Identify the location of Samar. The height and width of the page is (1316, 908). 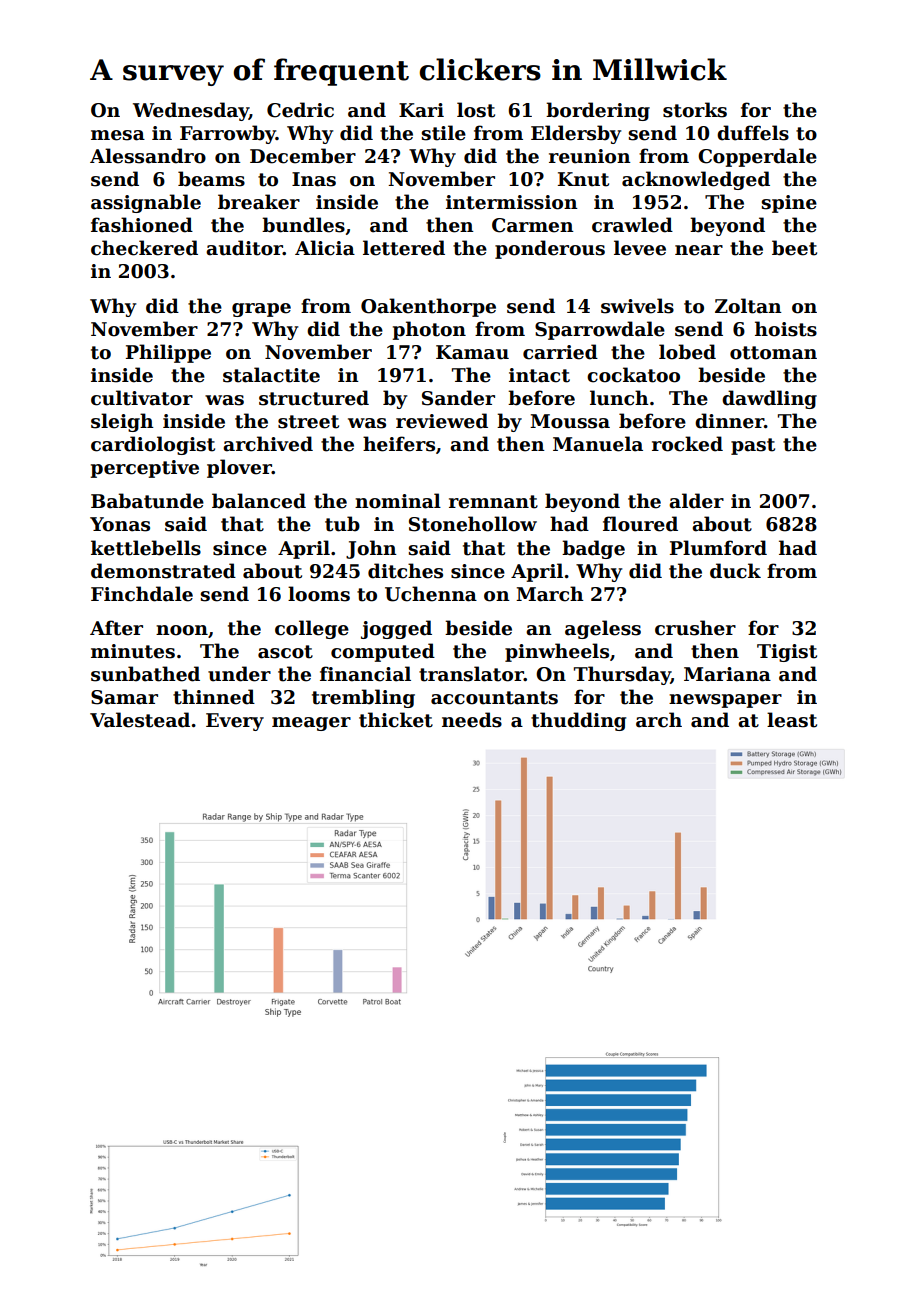
(124, 697).
